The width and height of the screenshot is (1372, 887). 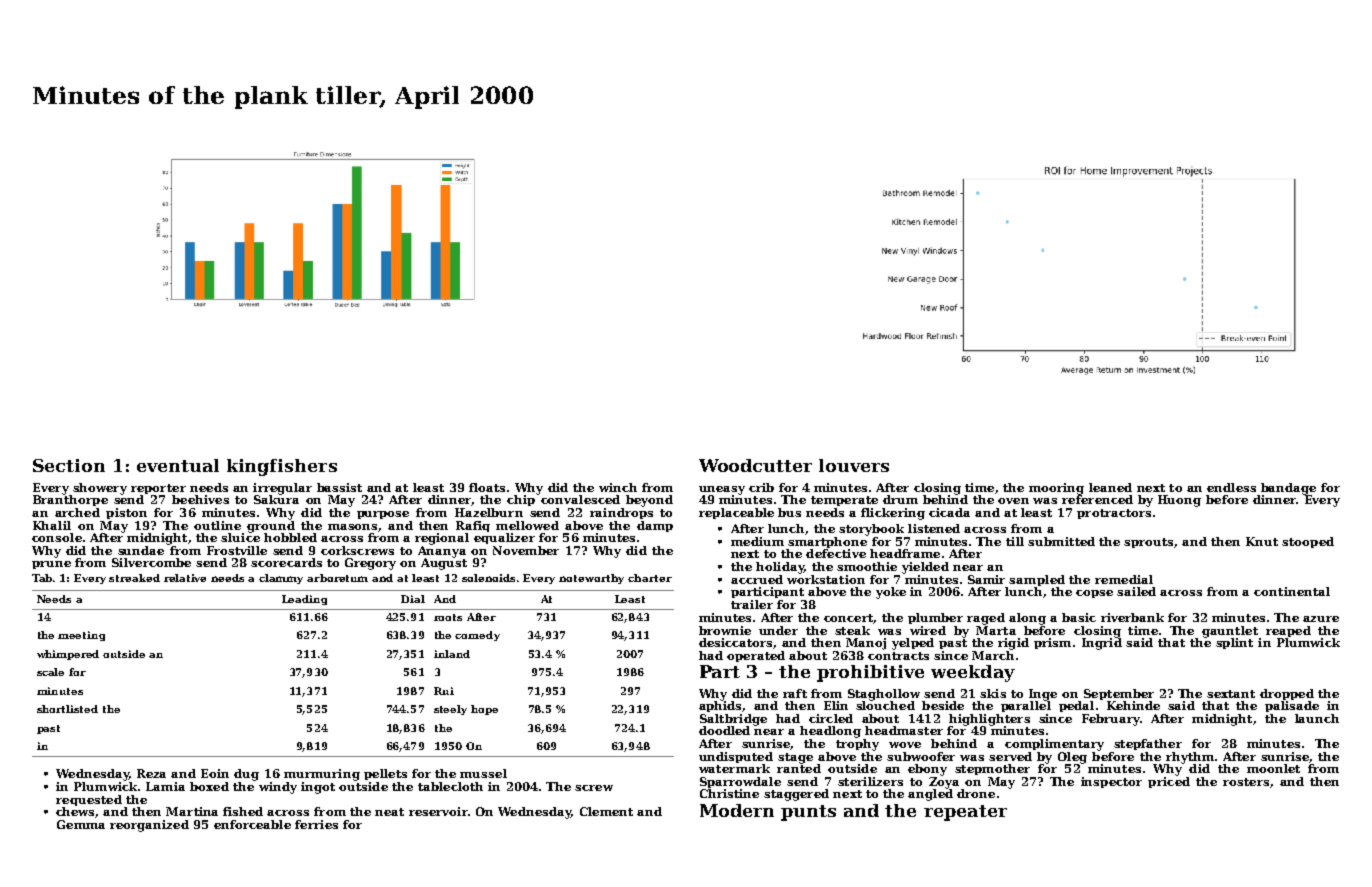 I want to click on endless, so click(x=1231, y=487).
